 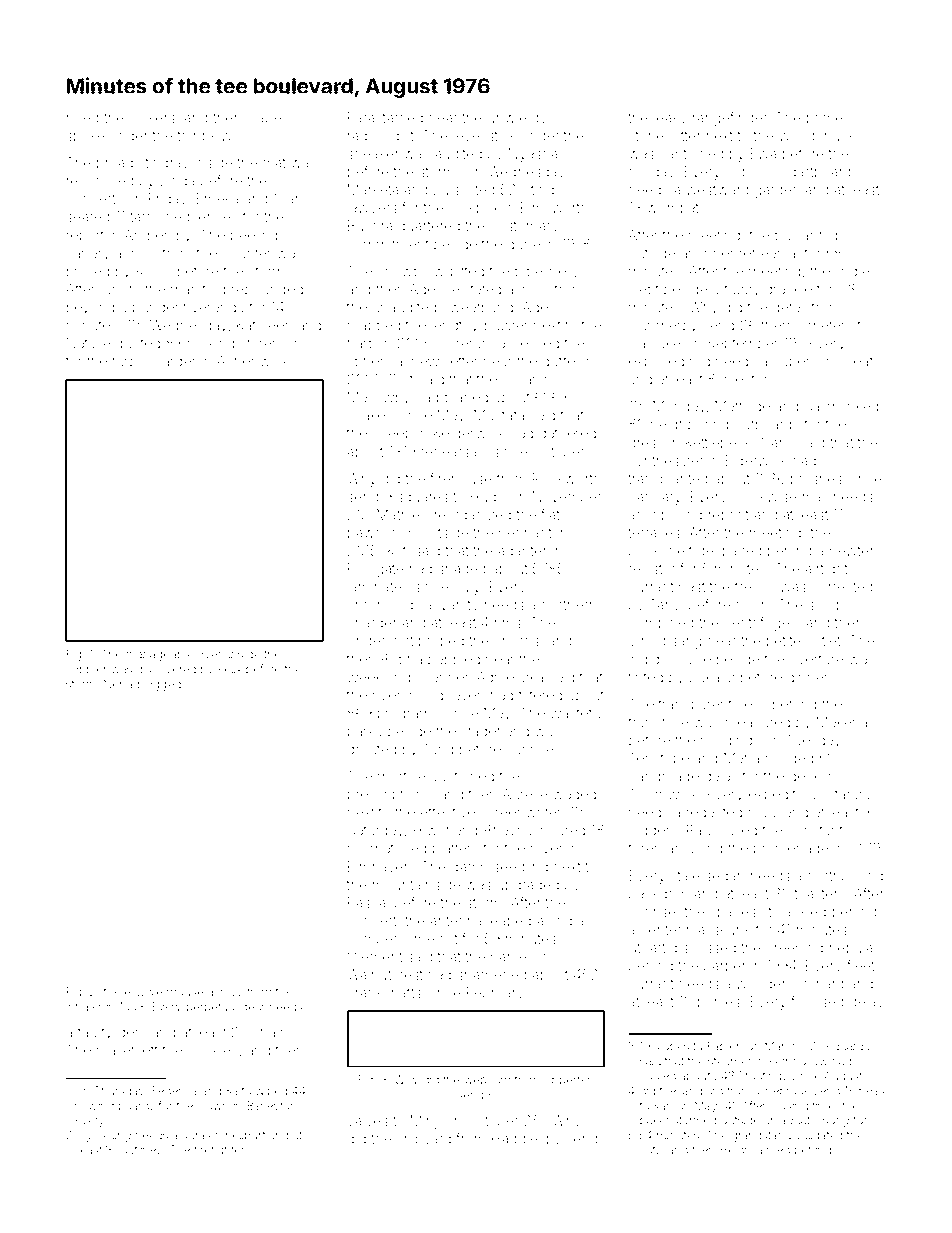 What do you see at coordinates (528, 886) in the screenshot?
I see `upgraded` at bounding box center [528, 886].
